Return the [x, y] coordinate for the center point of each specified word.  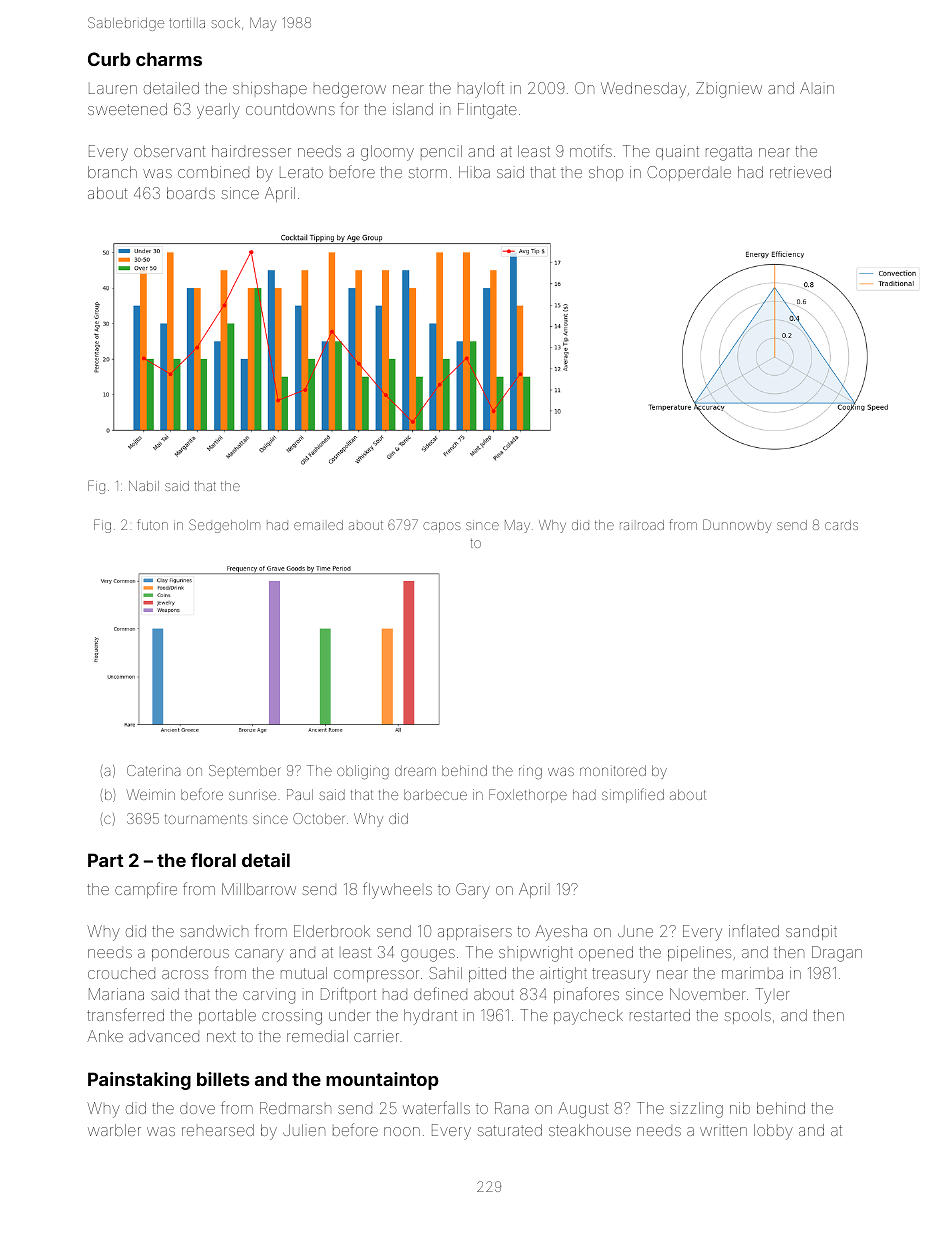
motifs [591, 150]
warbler [114, 1130]
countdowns [290, 109]
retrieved [800, 172]
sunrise [252, 794]
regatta [729, 153]
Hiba [474, 172]
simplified [633, 795]
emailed [318, 525]
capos [442, 527]
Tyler [772, 996]
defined [440, 993]
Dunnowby [737, 526]
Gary [473, 891]
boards [191, 193]
